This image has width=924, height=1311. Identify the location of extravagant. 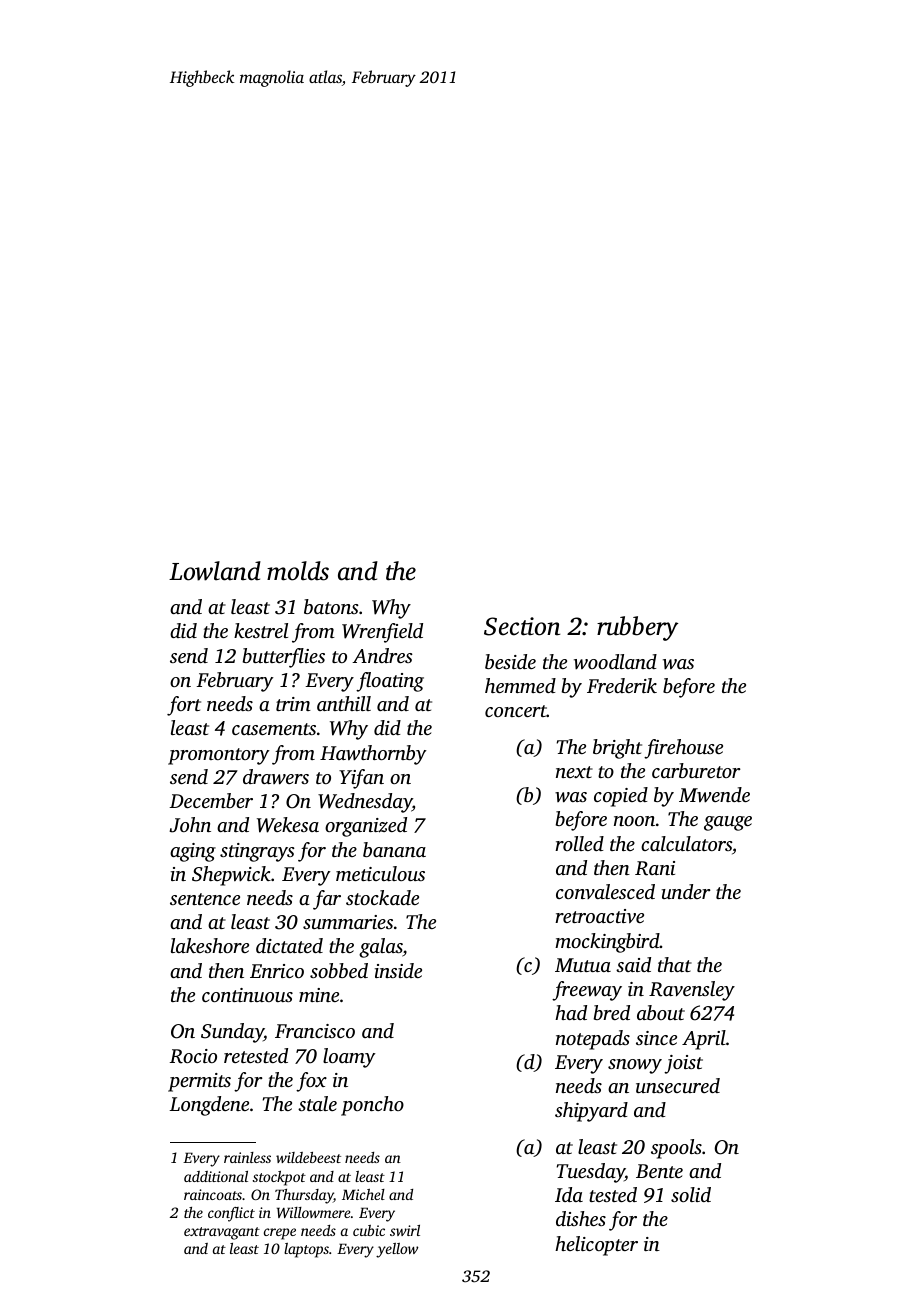
(222, 1233).
